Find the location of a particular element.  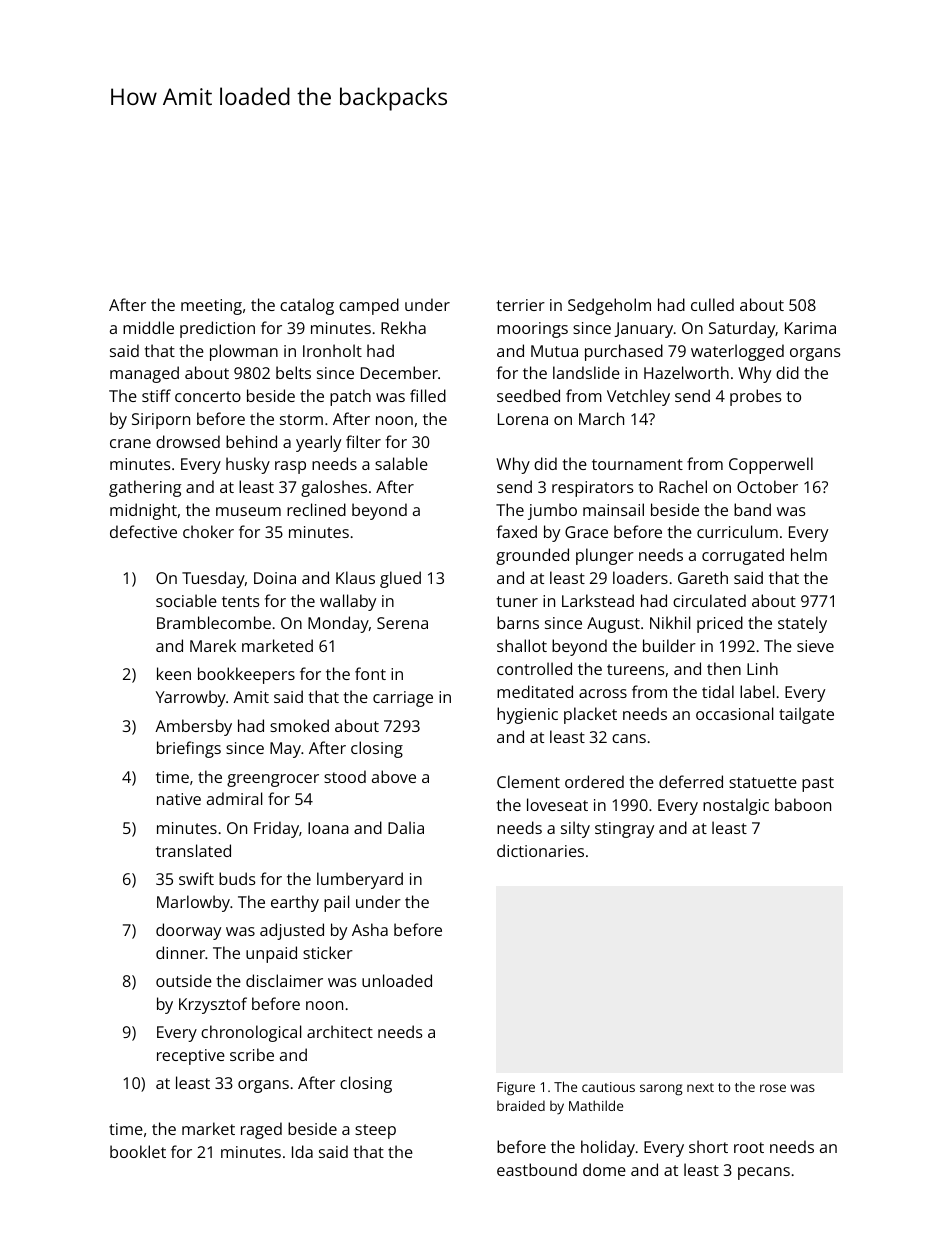

belts is located at coordinates (293, 372).
